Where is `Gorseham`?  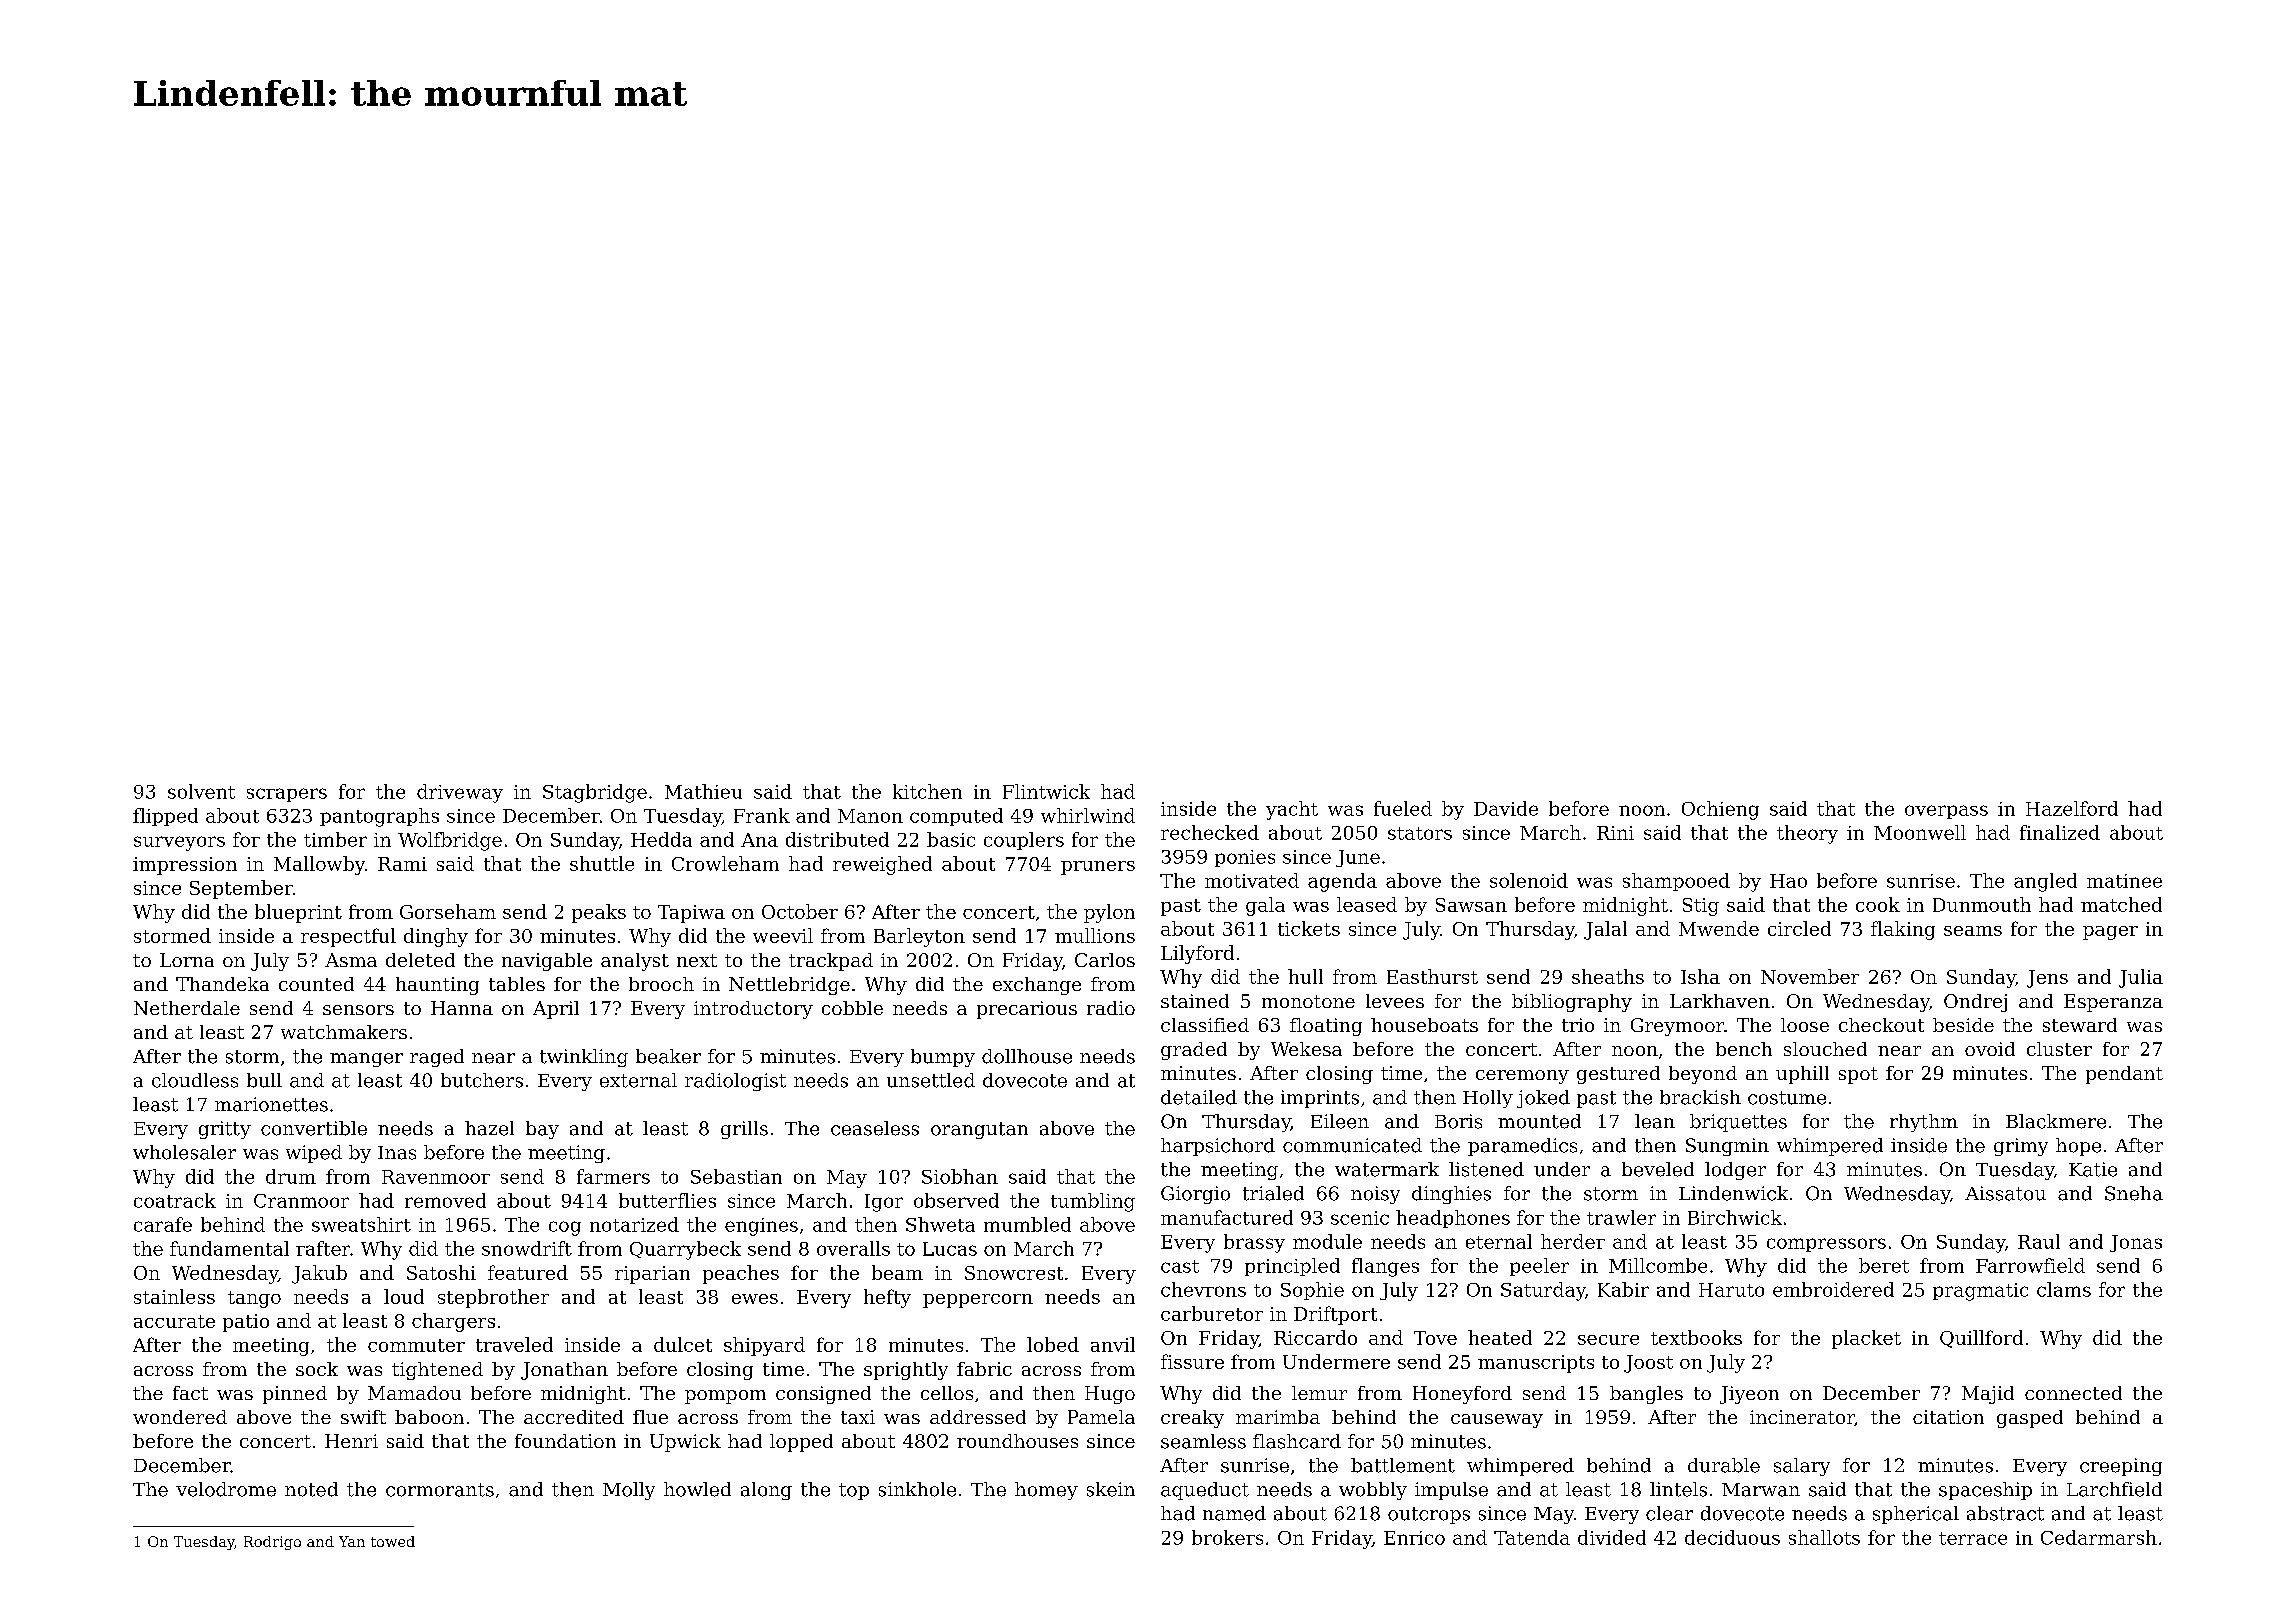
Gorseham is located at coordinates (448, 911).
